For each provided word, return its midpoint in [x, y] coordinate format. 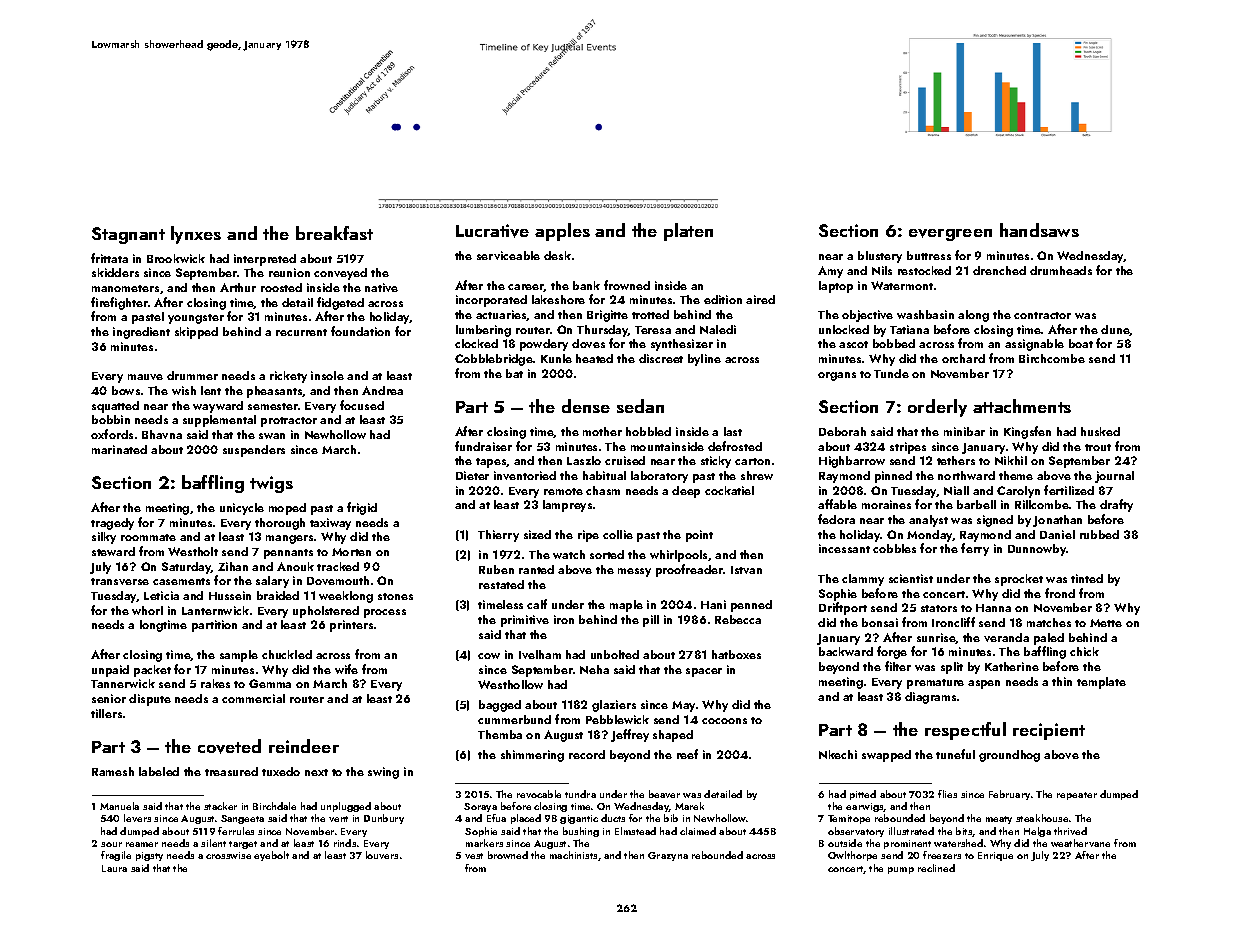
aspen [984, 684]
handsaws [1039, 230]
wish [184, 390]
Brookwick [176, 258]
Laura [114, 868]
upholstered [326, 612]
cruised [625, 460]
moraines [886, 504]
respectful [965, 731]
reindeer [304, 746]
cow [489, 656]
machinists [573, 855]
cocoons [724, 721]
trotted [650, 314]
